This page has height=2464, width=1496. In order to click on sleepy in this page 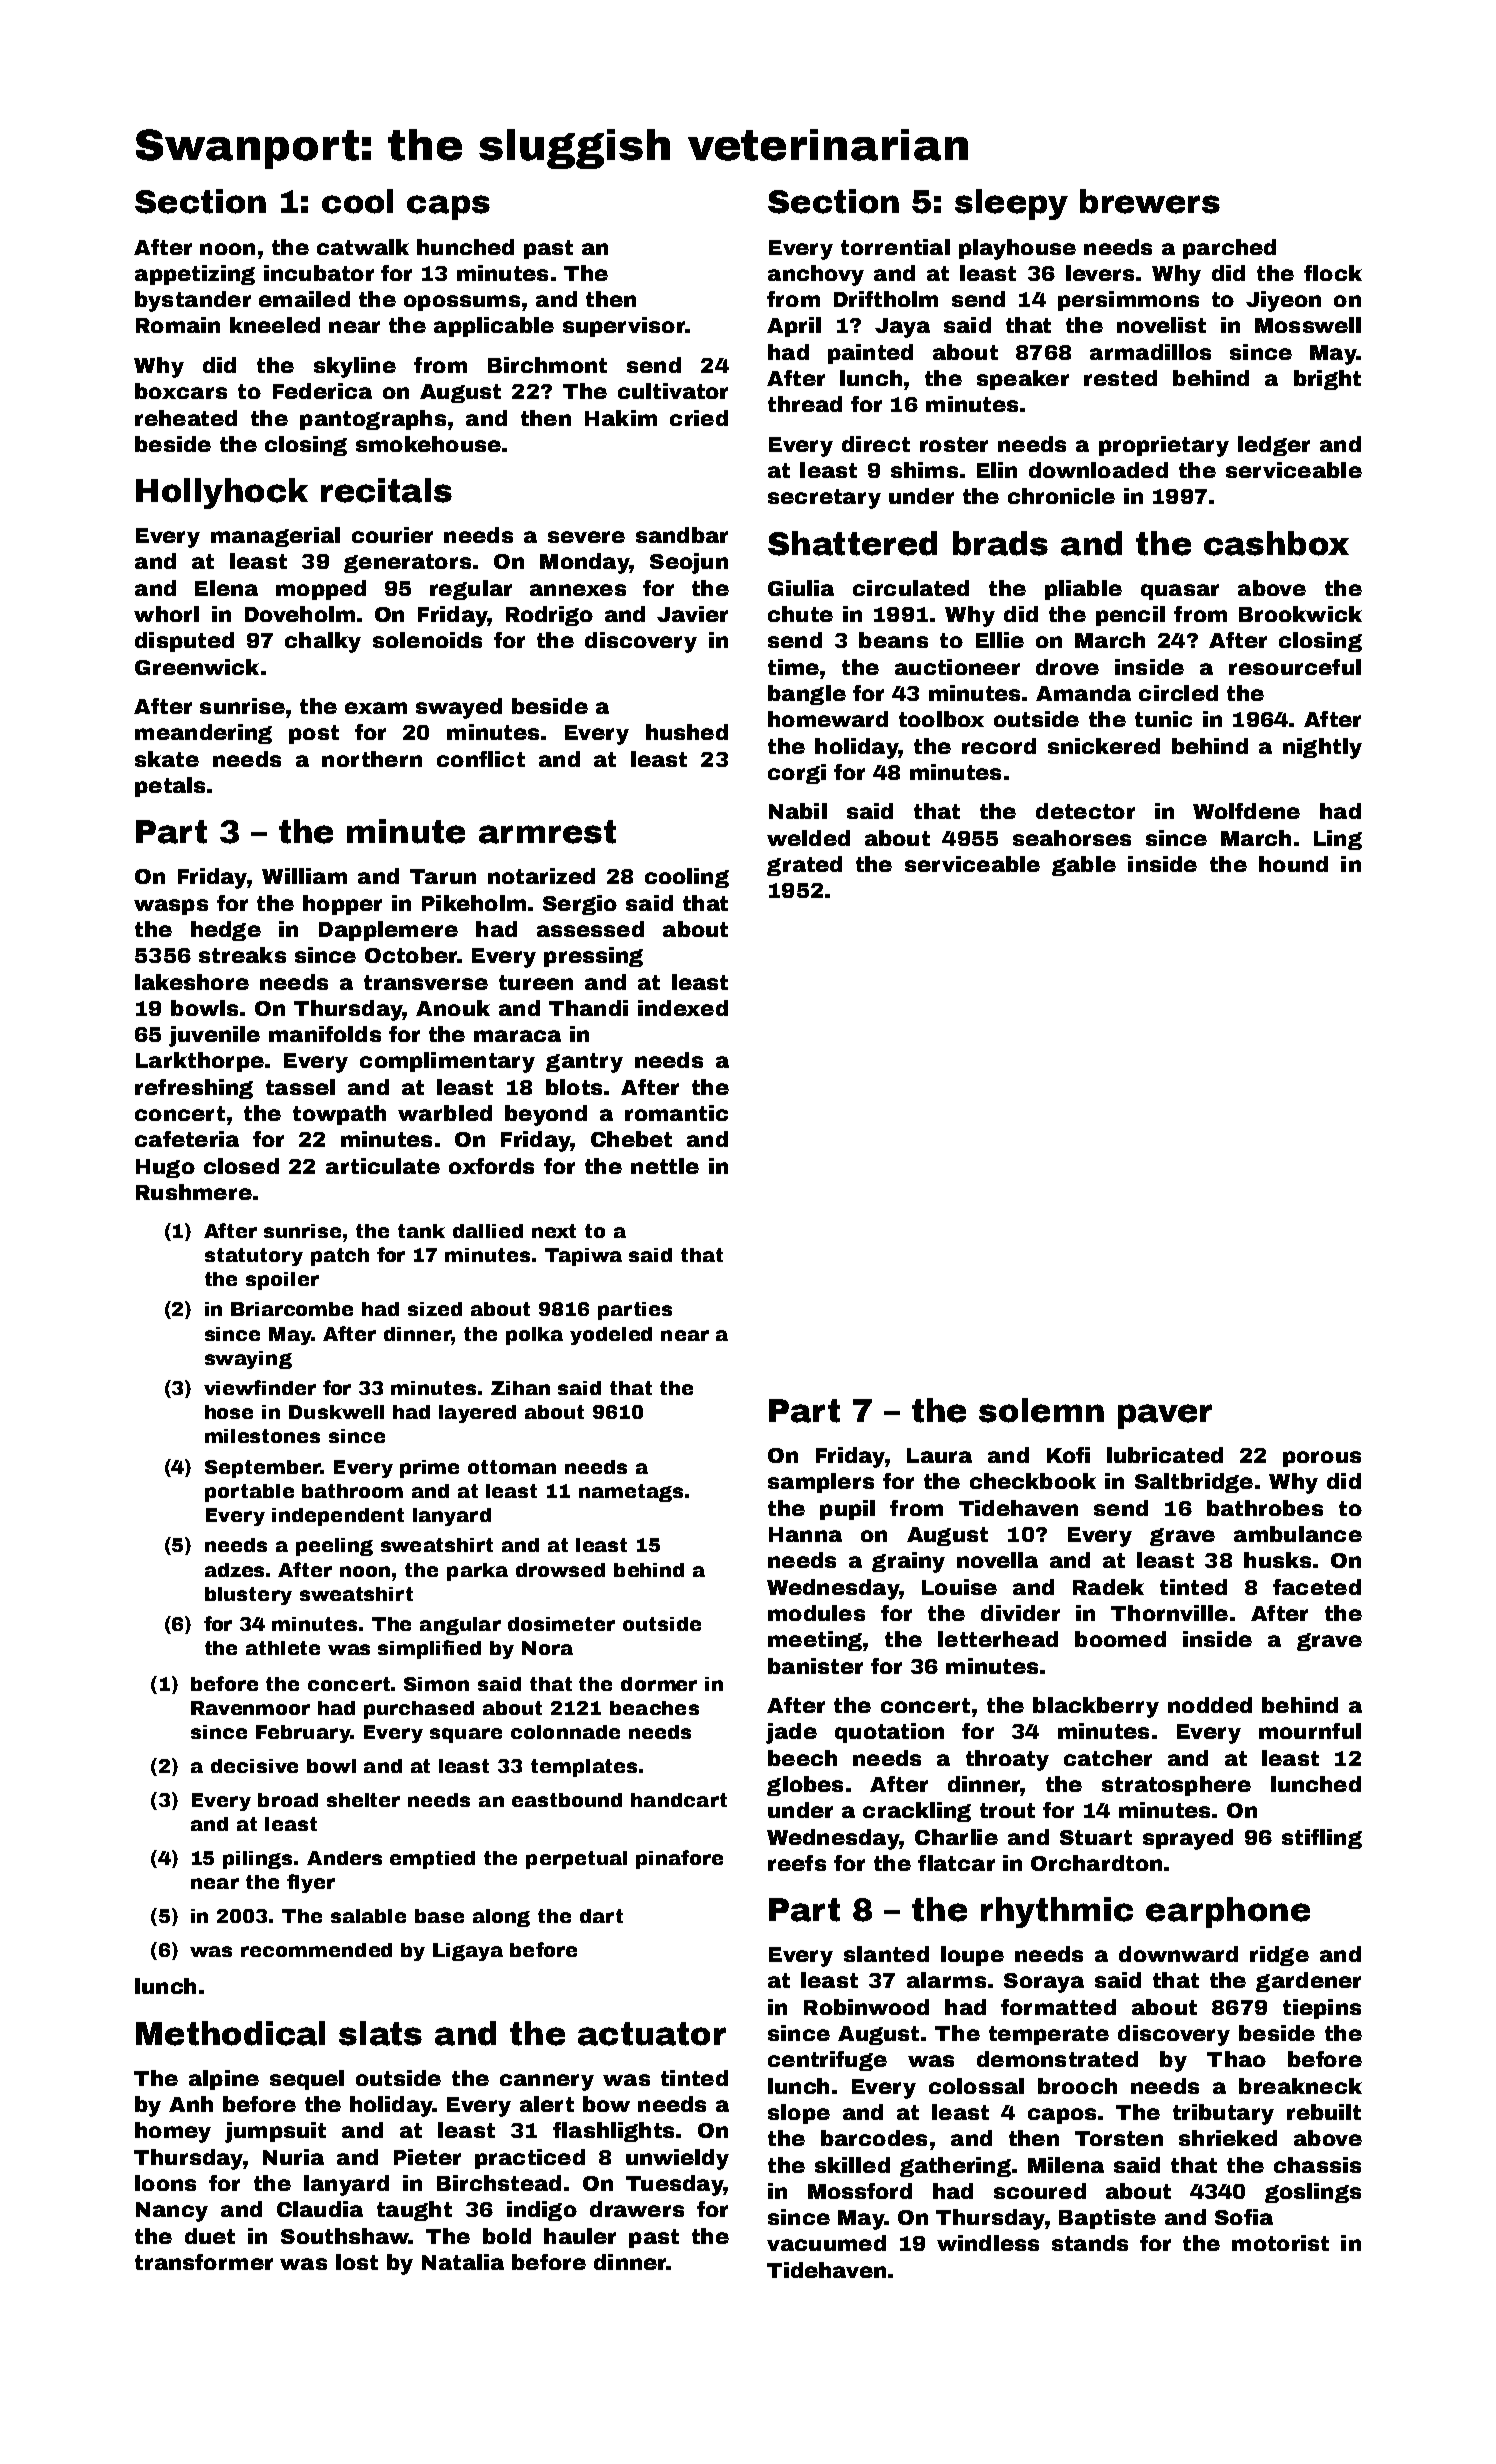, I will do `click(1011, 204)`.
